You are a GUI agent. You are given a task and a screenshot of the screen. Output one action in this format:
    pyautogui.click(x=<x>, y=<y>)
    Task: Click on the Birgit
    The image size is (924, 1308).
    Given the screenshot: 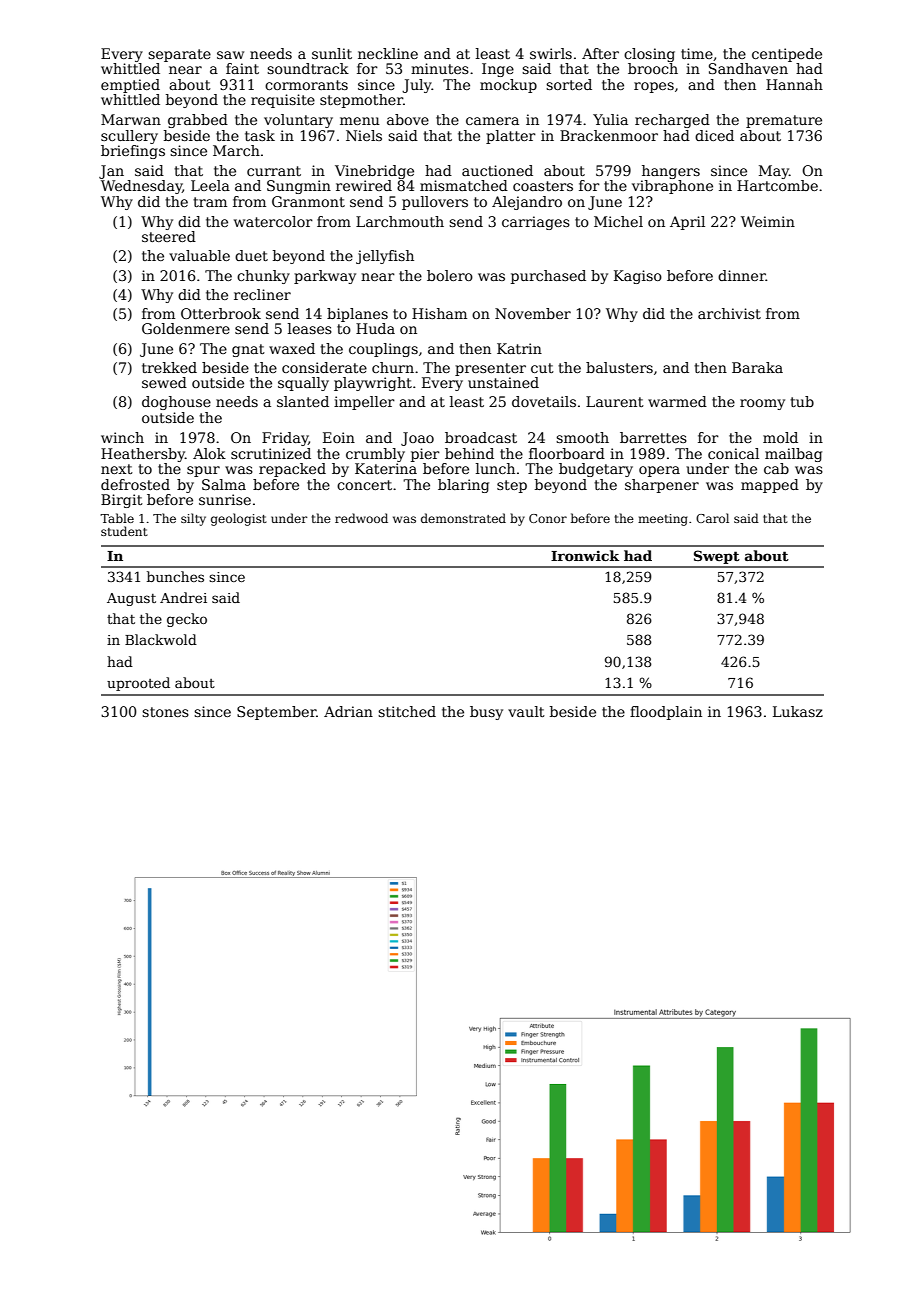 What is the action you would take?
    pyautogui.click(x=122, y=501)
